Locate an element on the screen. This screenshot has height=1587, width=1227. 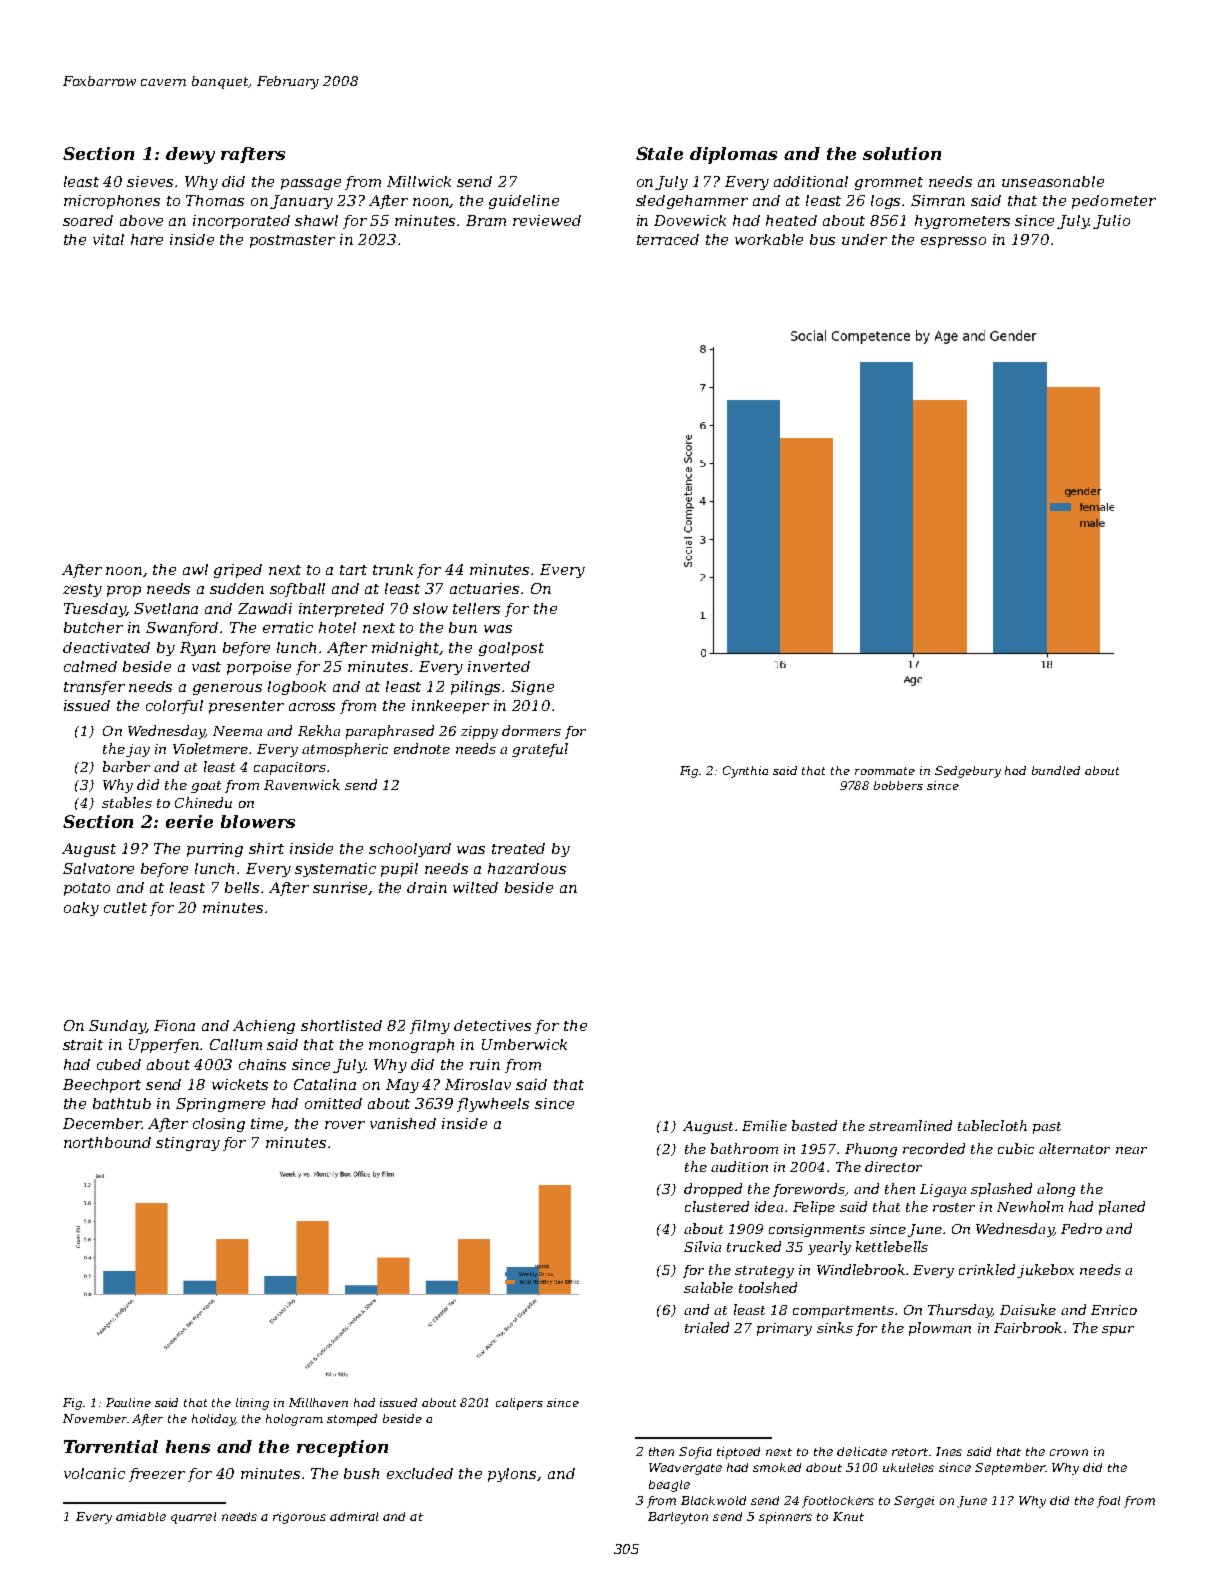
espresso is located at coordinates (953, 242).
